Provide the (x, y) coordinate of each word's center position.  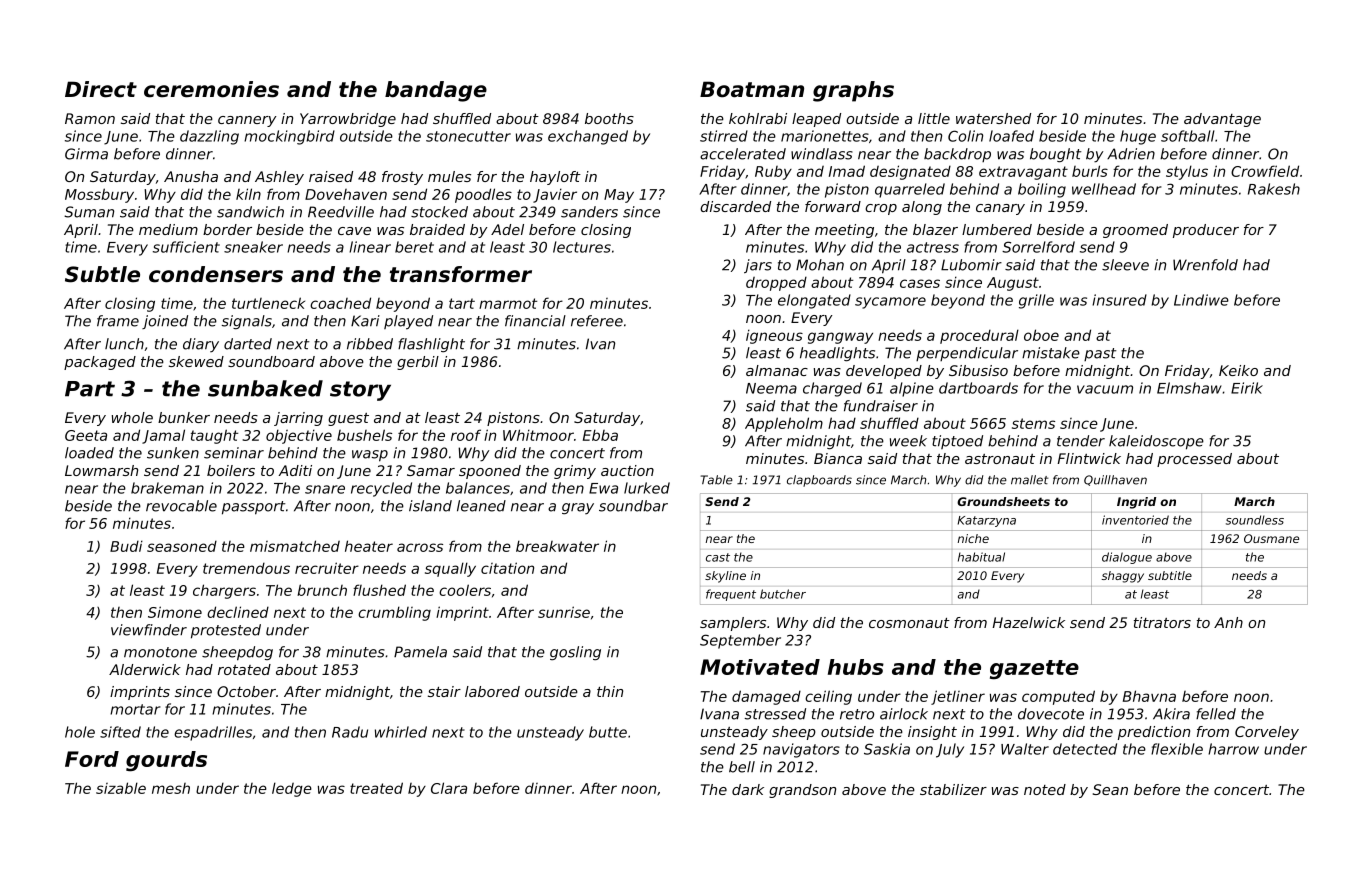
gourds (166, 761)
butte (608, 732)
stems (1033, 423)
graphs (853, 91)
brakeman (167, 488)
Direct (101, 89)
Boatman (752, 89)
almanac (777, 370)
